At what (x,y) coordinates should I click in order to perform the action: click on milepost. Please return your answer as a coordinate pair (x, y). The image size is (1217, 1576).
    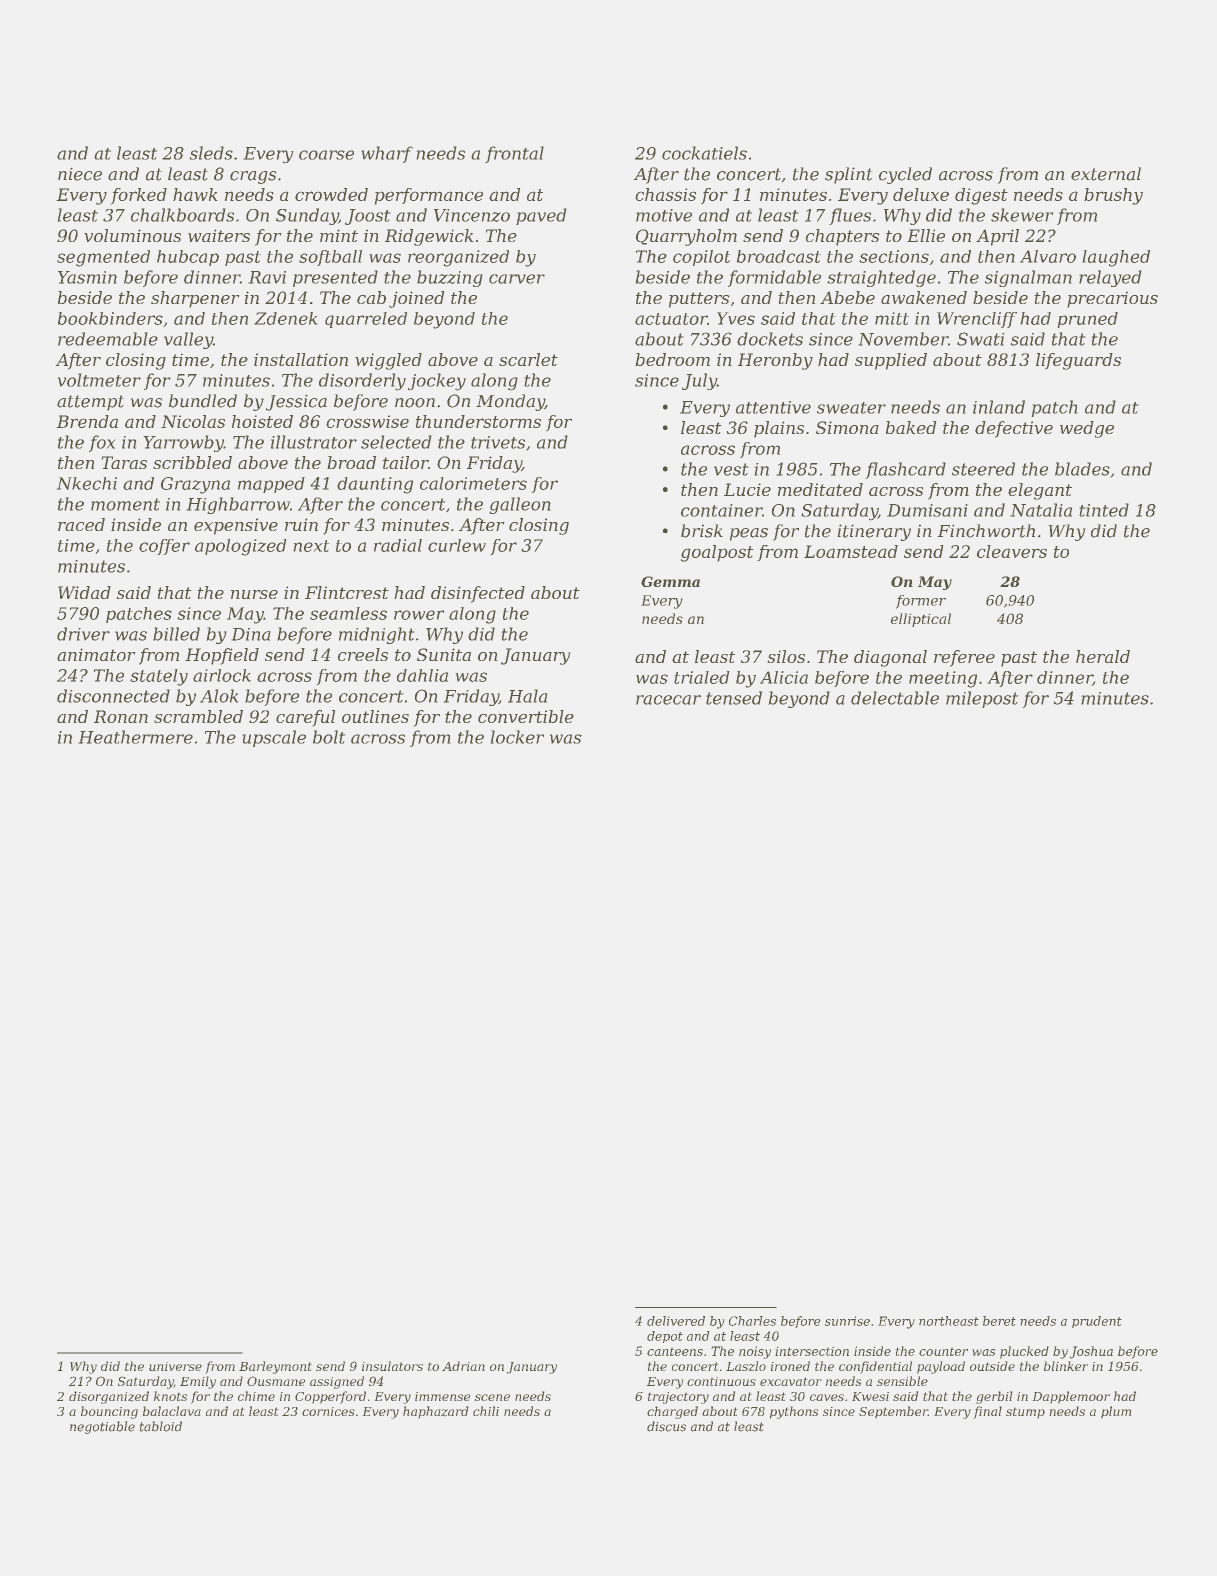
    Looking at the image, I should click on (982, 699).
